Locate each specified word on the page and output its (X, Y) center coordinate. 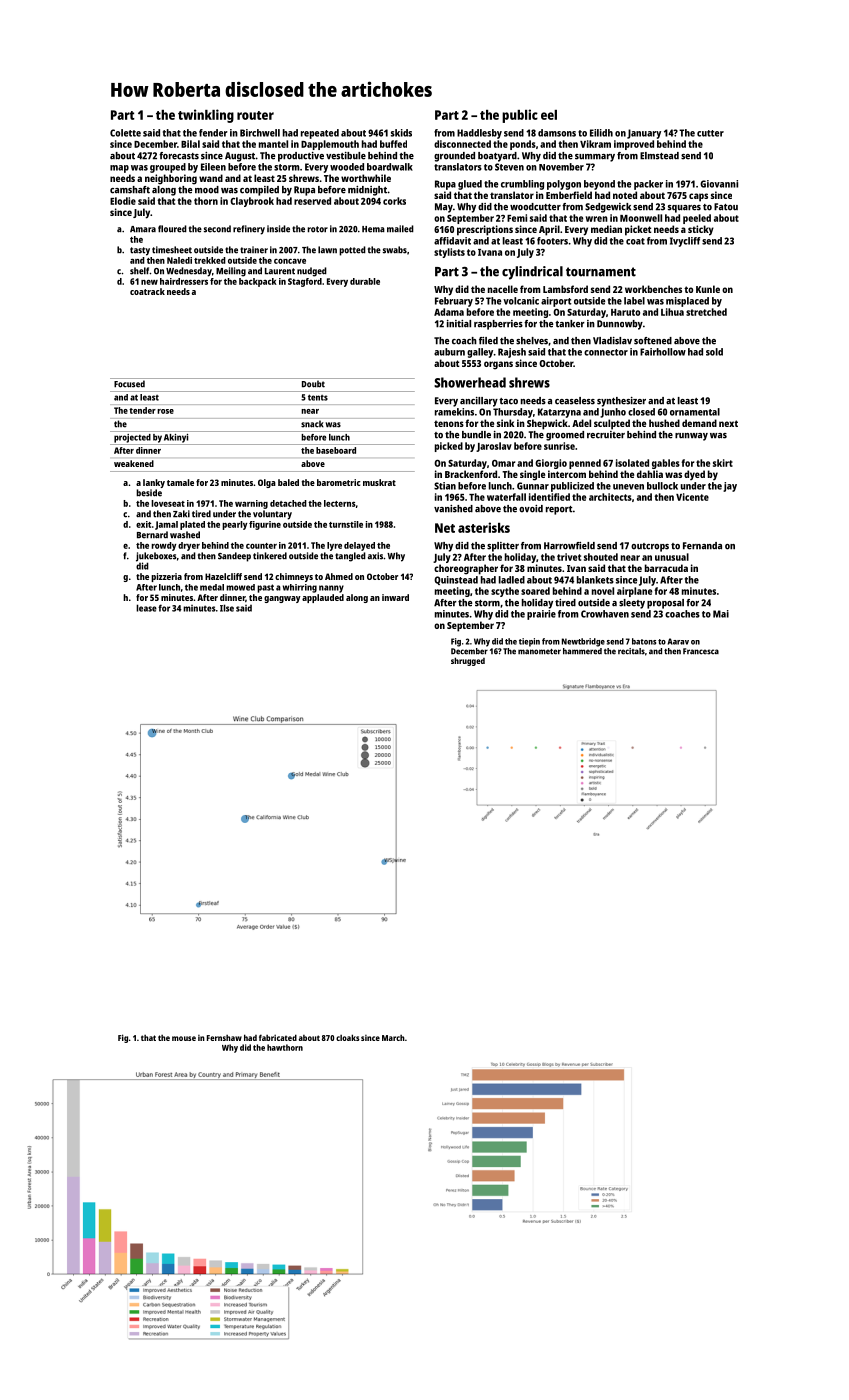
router (255, 115)
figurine (265, 525)
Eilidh (601, 133)
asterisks (484, 527)
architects (610, 497)
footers (552, 241)
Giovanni (719, 184)
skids (401, 133)
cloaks (348, 1037)
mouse (184, 1038)
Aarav (678, 641)
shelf (139, 271)
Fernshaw (224, 1038)
